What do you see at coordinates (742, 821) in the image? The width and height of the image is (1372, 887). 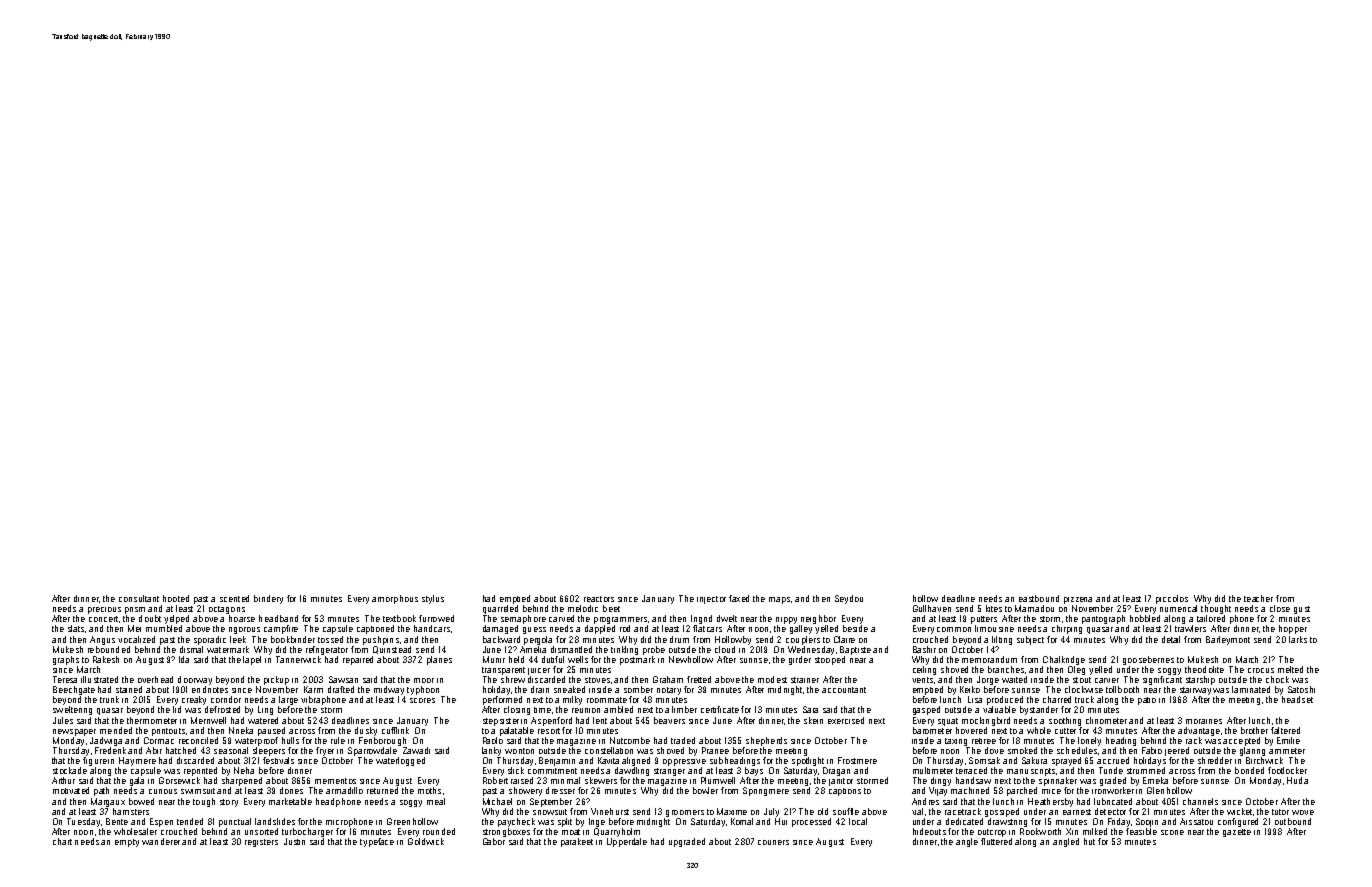 I see `Komal` at bounding box center [742, 821].
